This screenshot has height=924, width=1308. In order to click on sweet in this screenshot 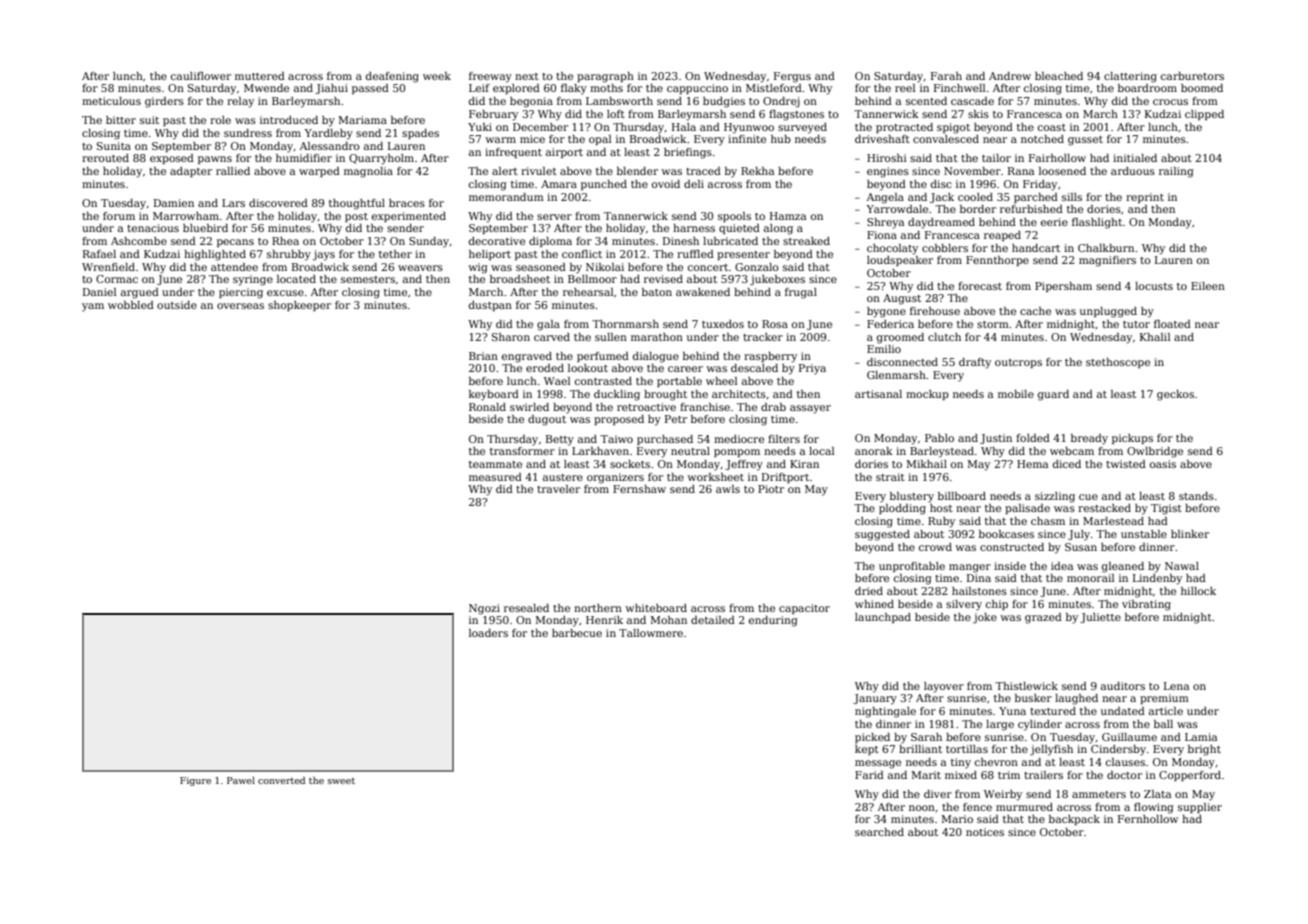, I will do `click(341, 781)`.
